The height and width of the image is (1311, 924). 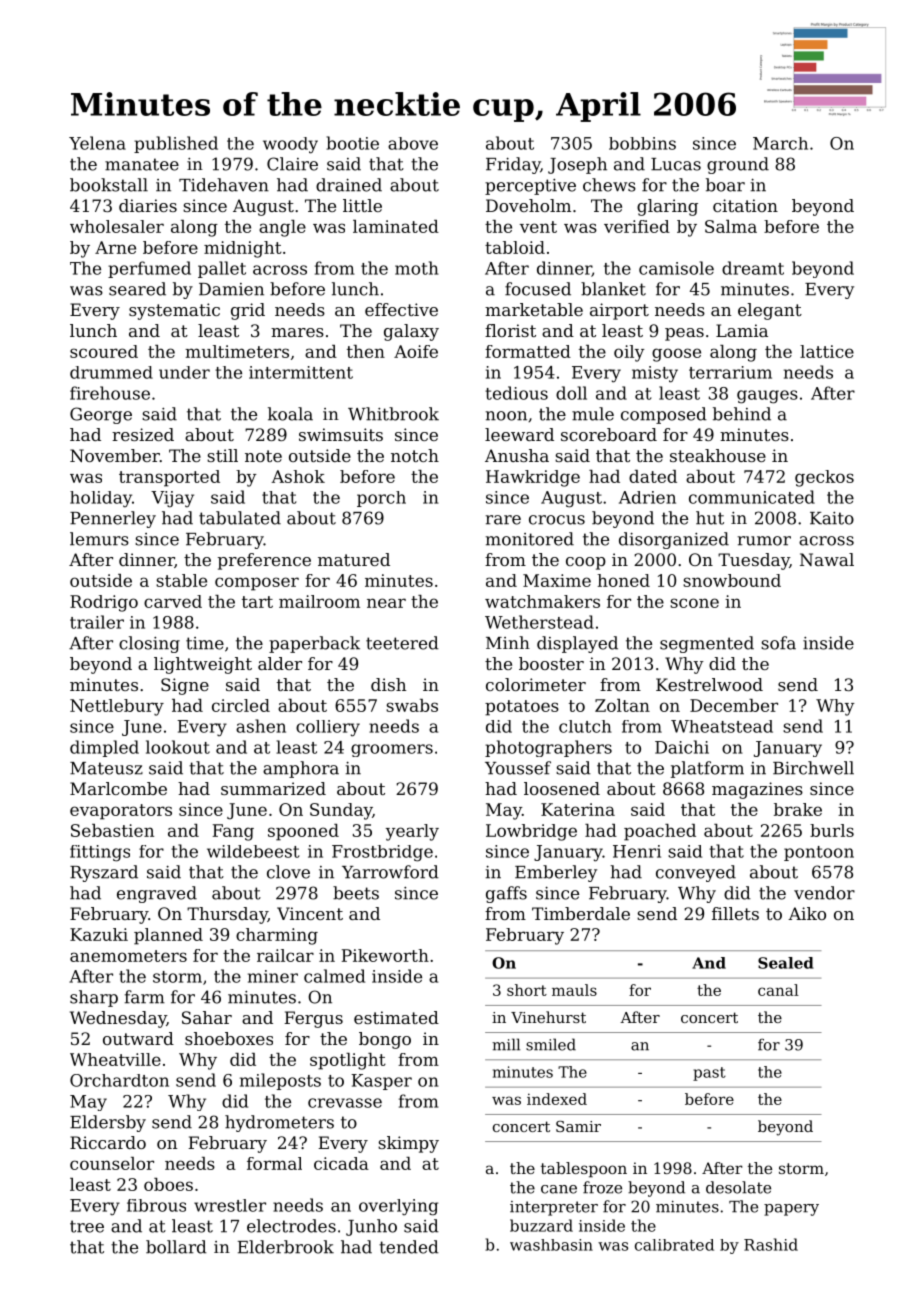 I want to click on Yelena, so click(x=97, y=143).
